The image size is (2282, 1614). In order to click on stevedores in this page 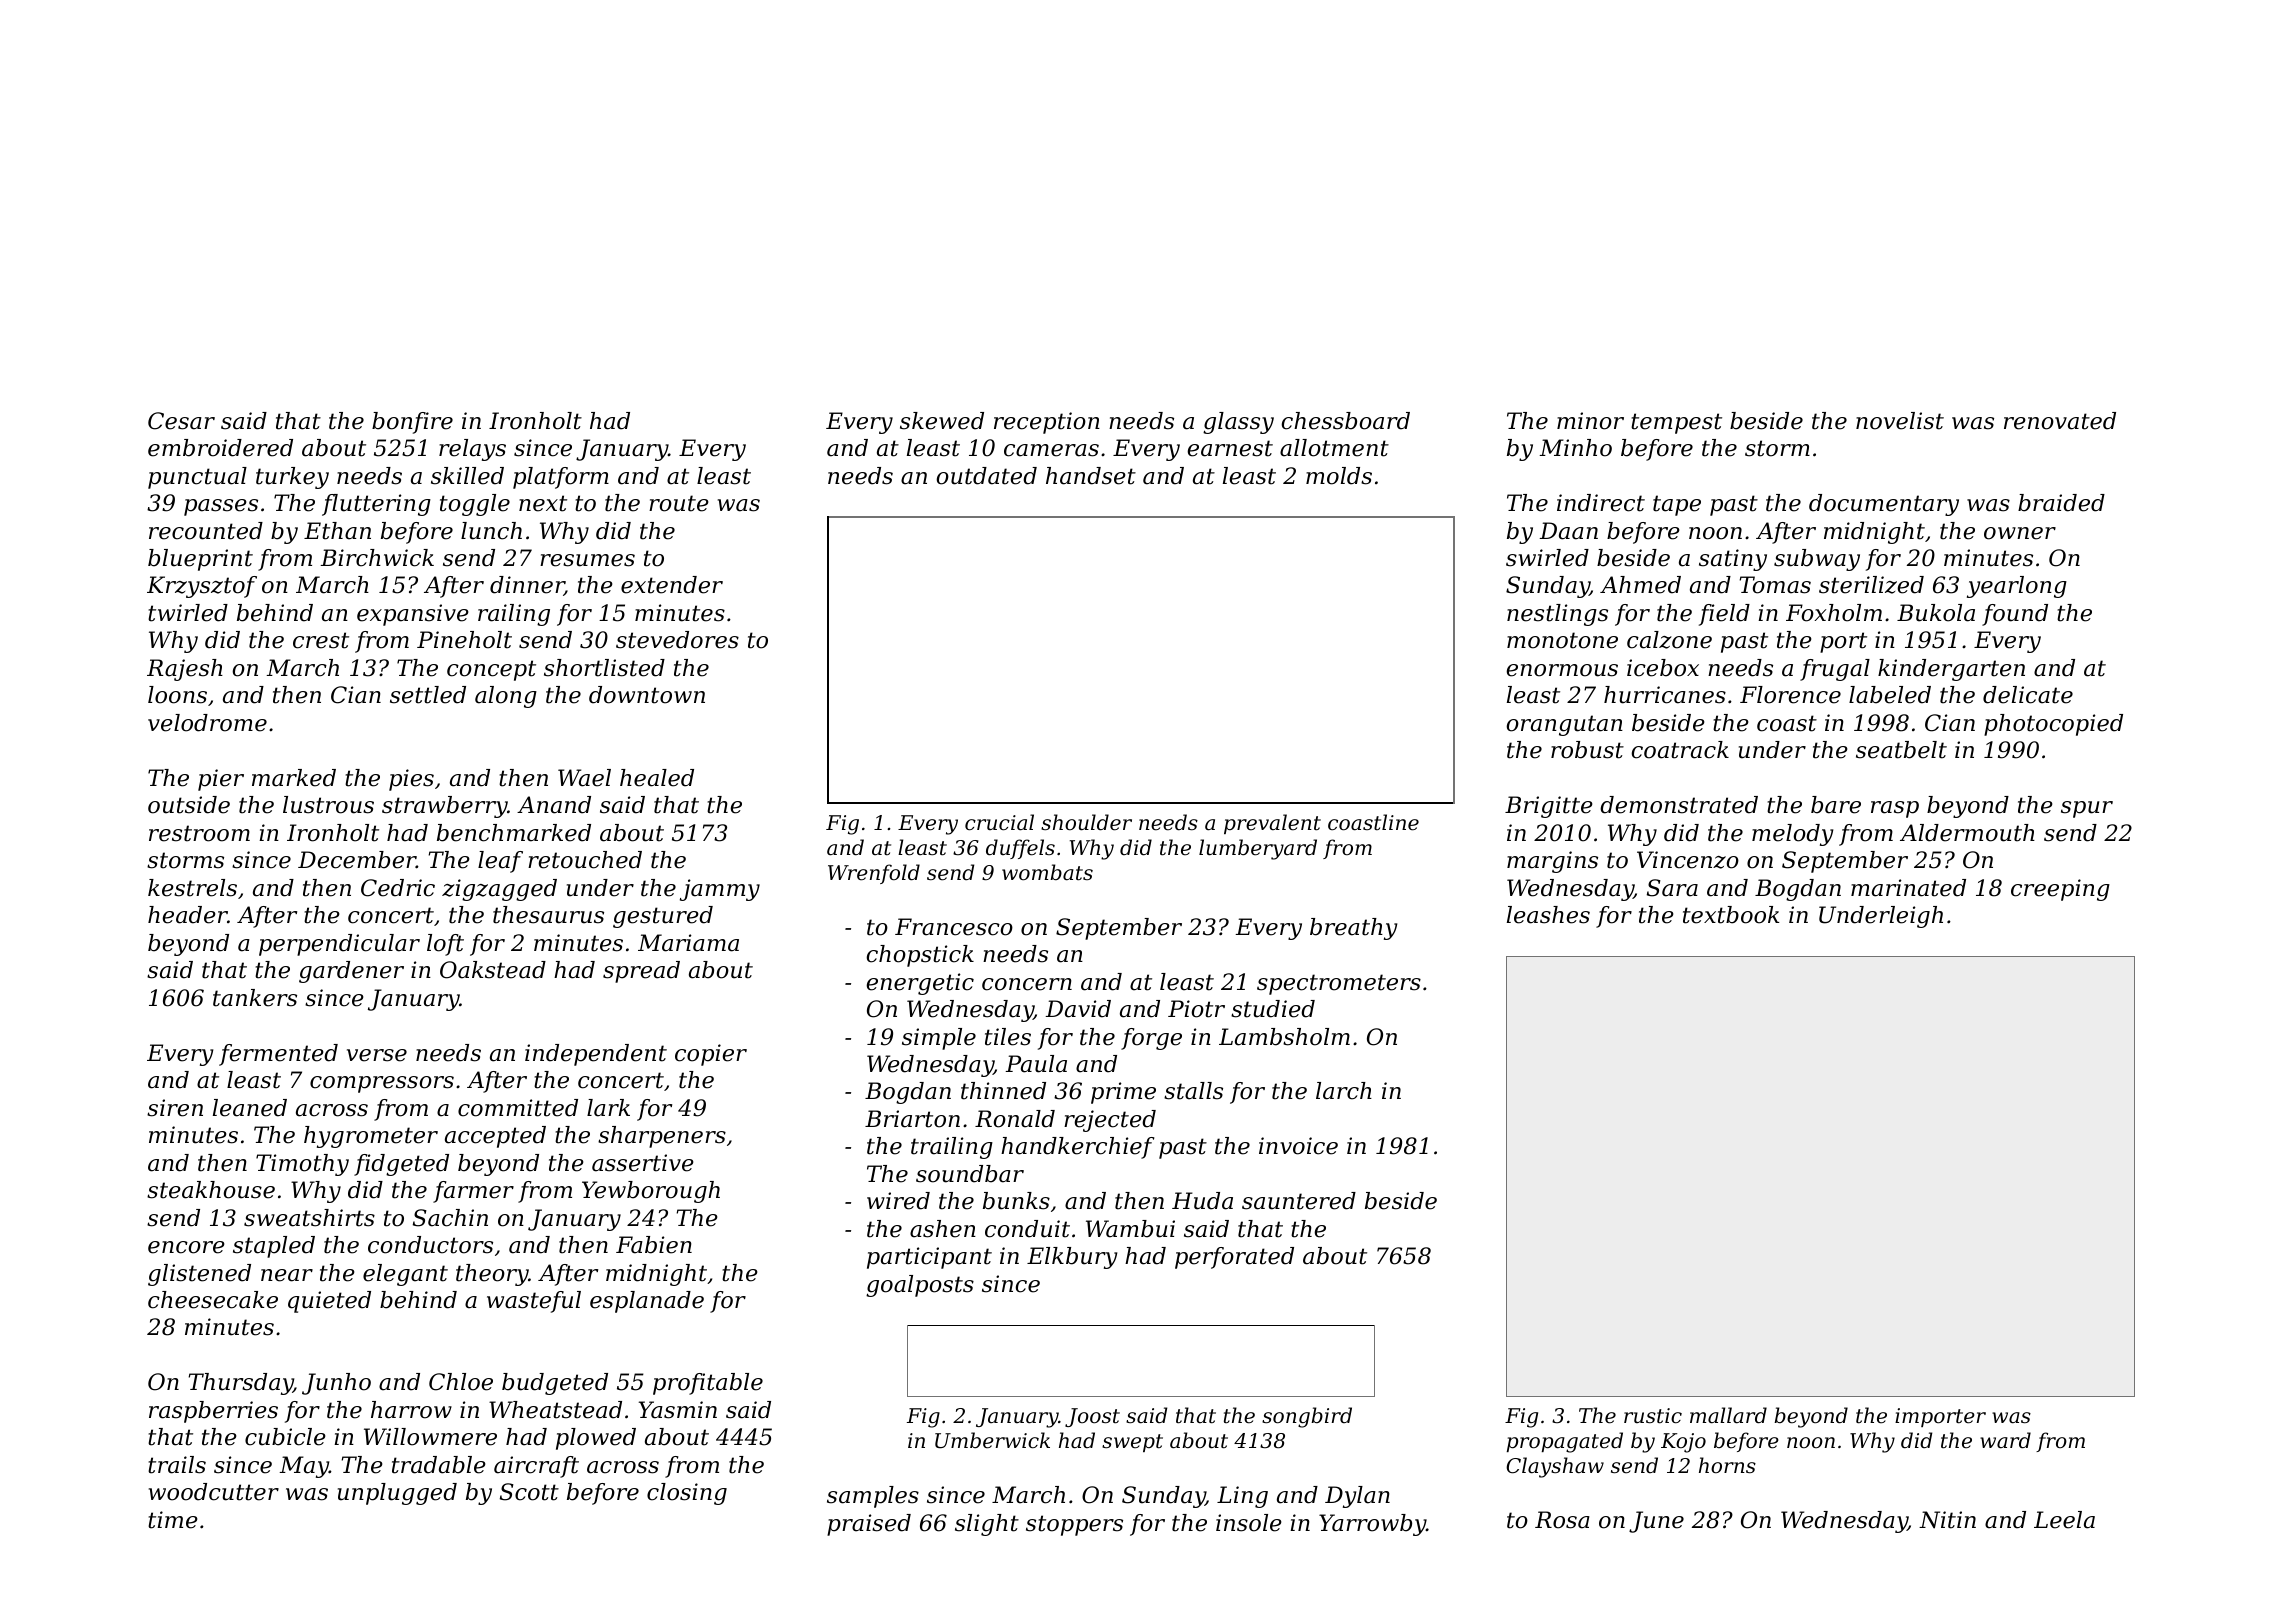, I will do `click(677, 640)`.
